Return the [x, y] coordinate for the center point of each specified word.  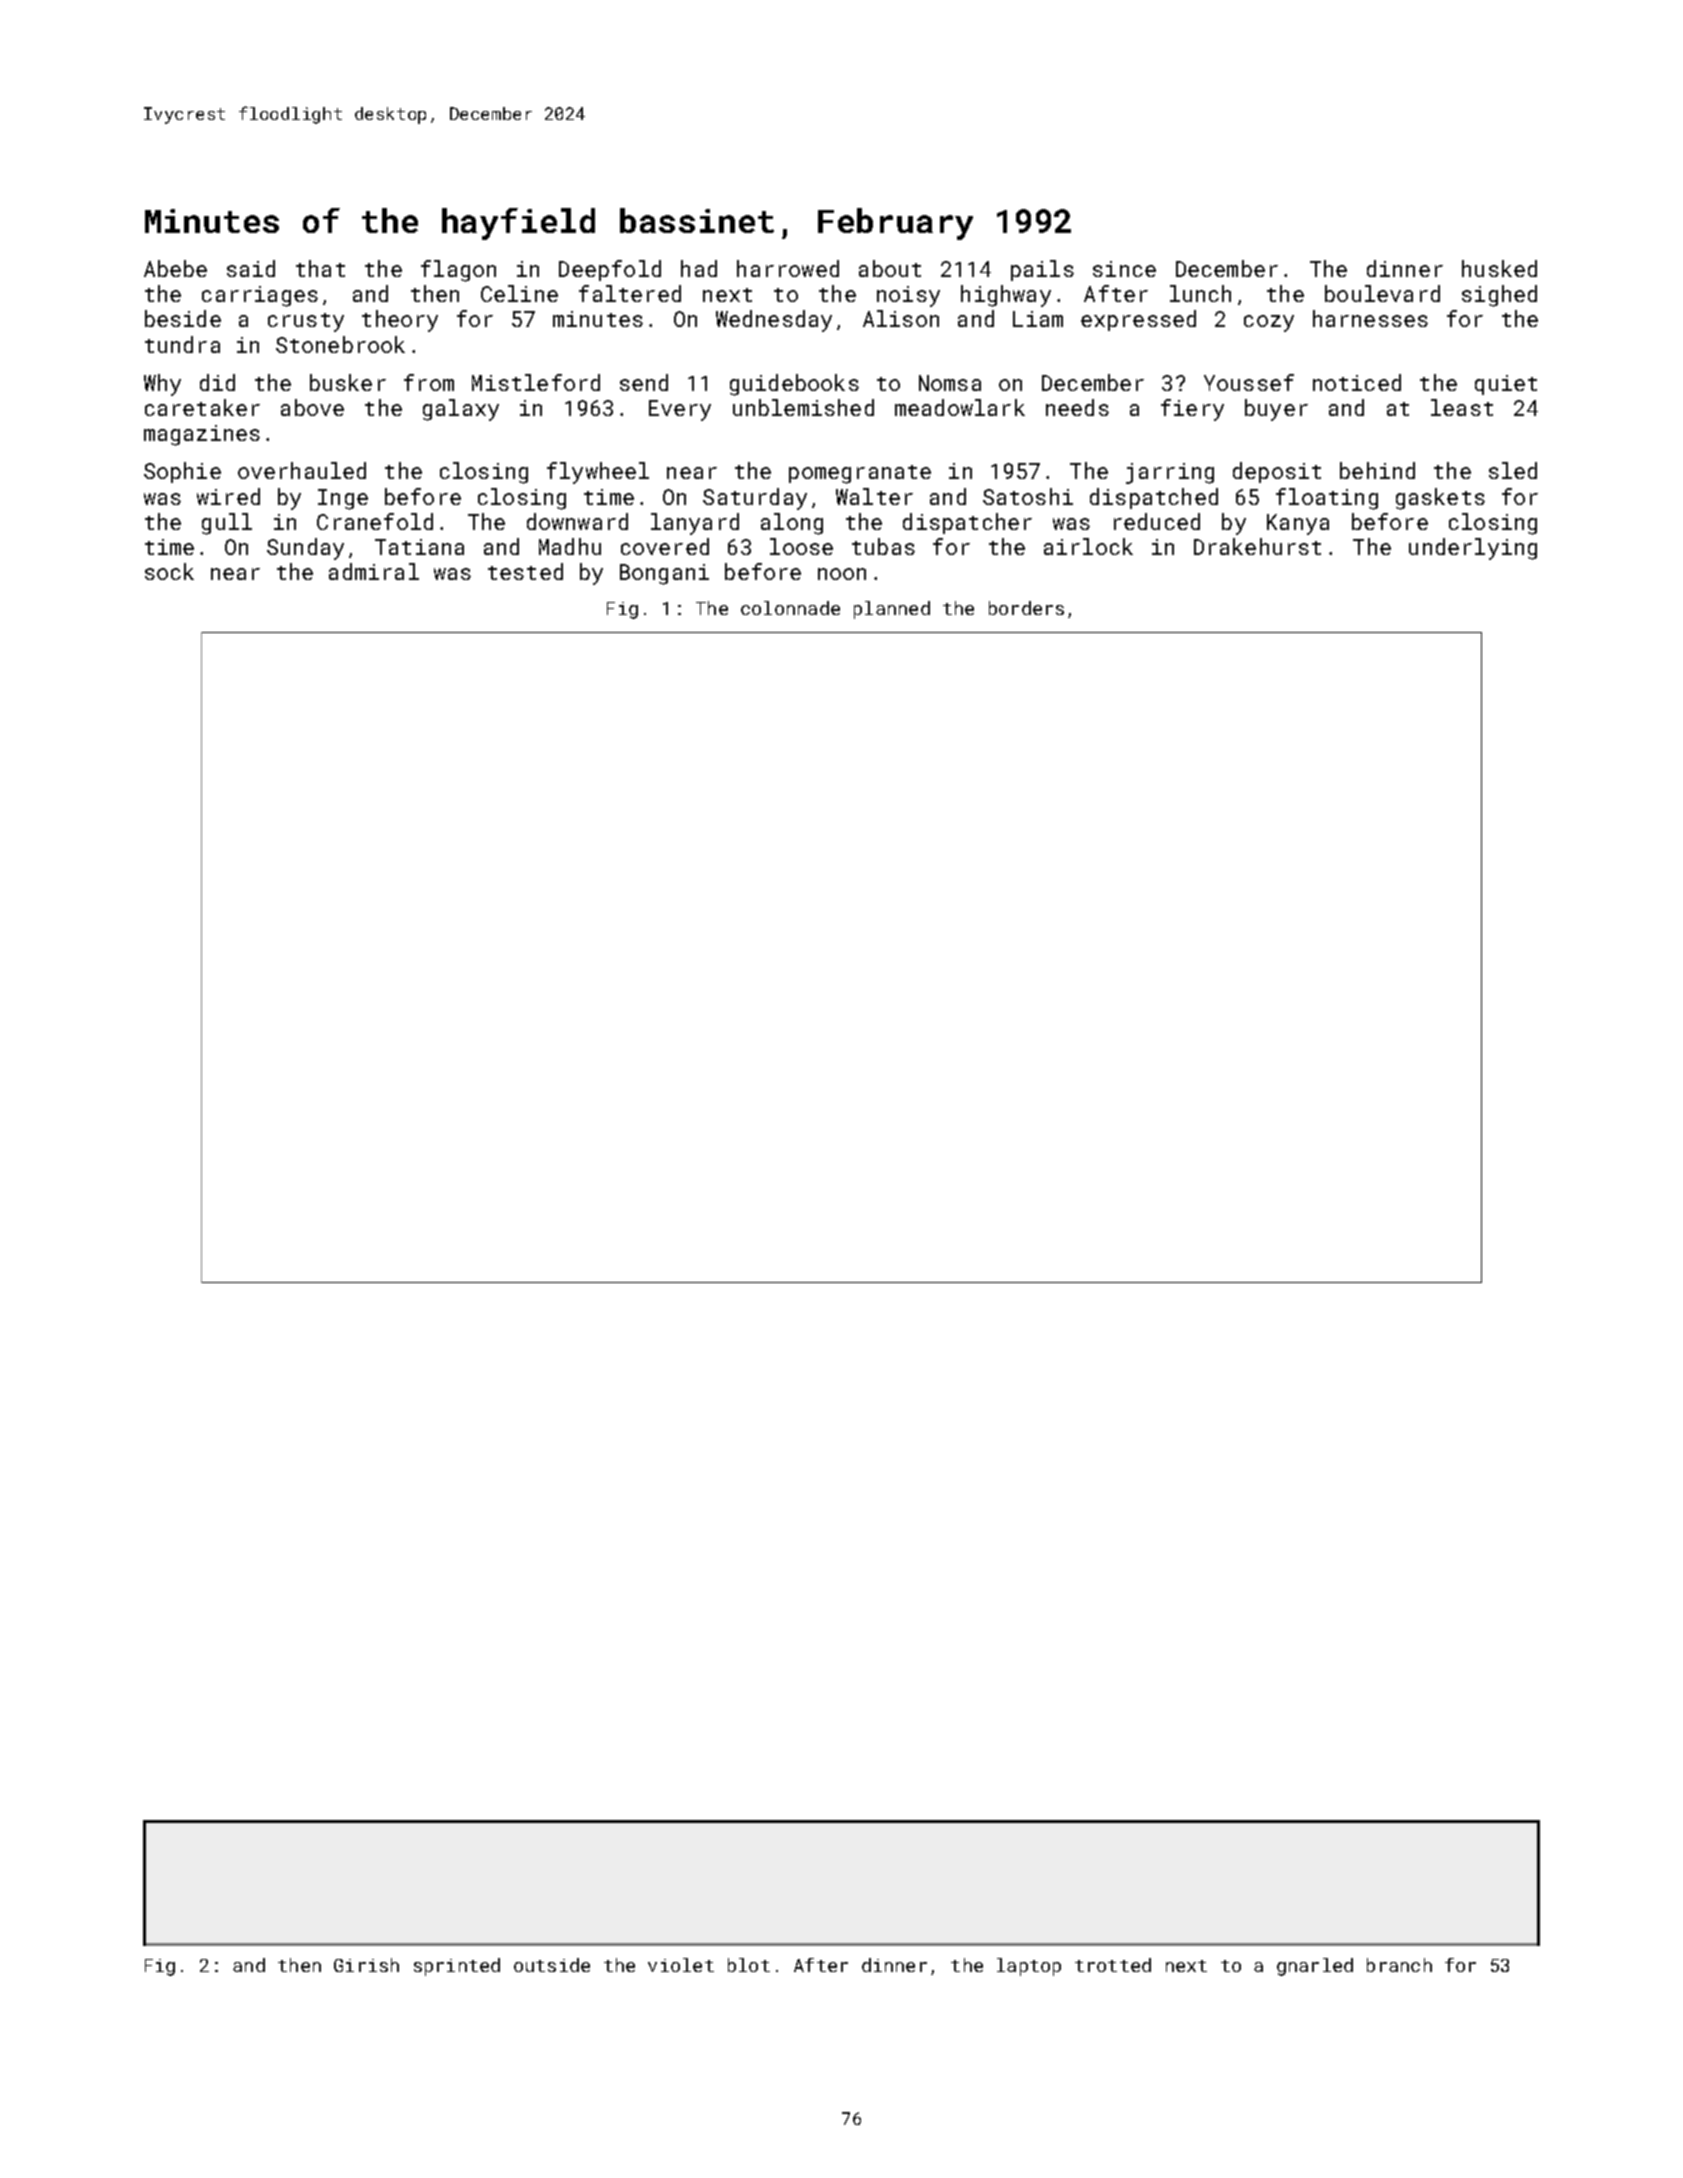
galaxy [461, 410]
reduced [1157, 521]
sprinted [457, 1967]
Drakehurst [1257, 546]
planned [892, 610]
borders [1026, 608]
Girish [366, 1965]
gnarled [1315, 1967]
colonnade [790, 608]
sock [169, 571]
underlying [1473, 549]
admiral [374, 571]
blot [749, 1965]
